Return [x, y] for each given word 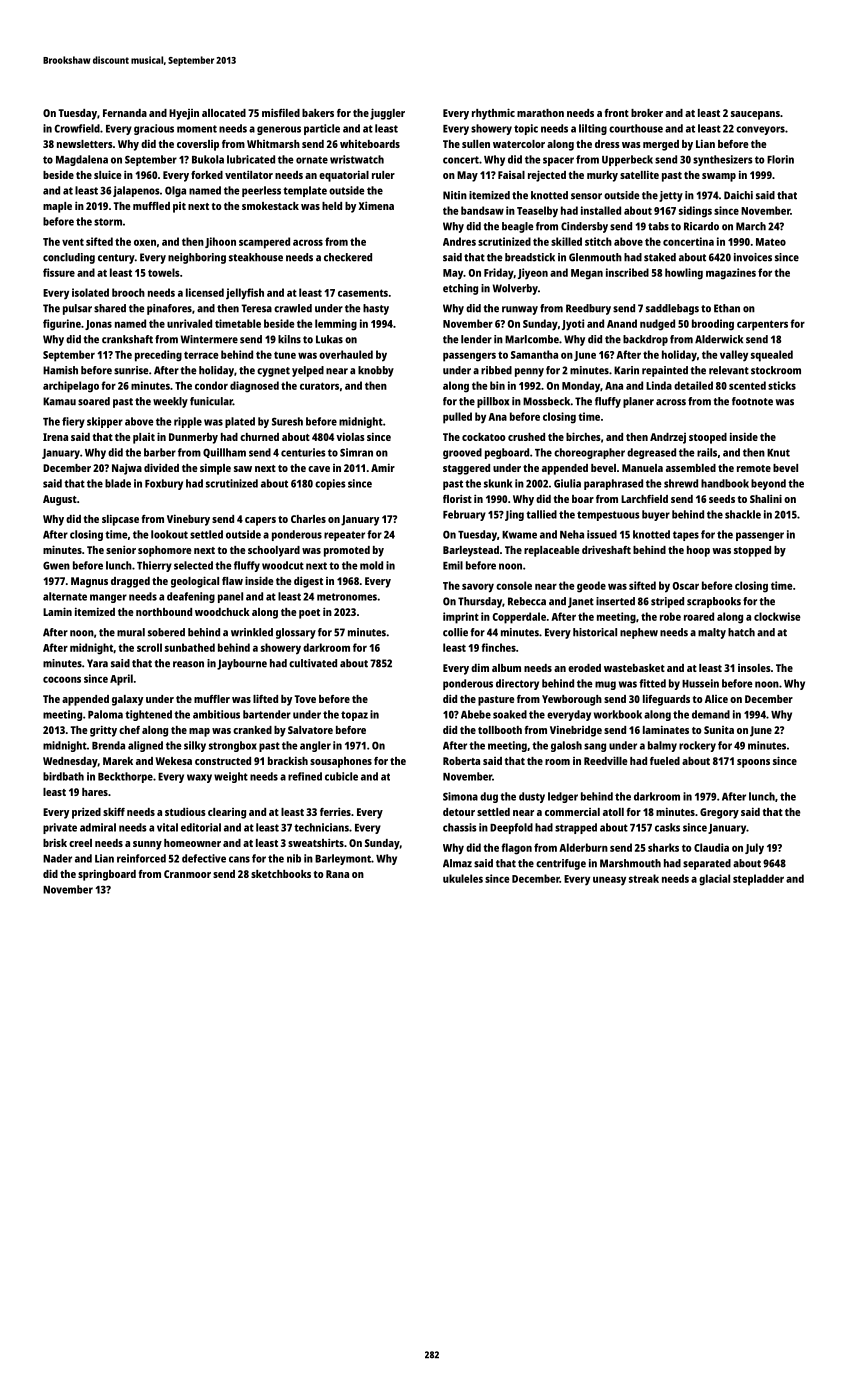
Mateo [771, 242]
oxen [145, 242]
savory [478, 588]
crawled [293, 308]
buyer [656, 515]
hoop [698, 551]
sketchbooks [281, 874]
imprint [461, 618]
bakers [318, 113]
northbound [164, 612]
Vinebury [188, 520]
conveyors [760, 130]
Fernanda [125, 113]
